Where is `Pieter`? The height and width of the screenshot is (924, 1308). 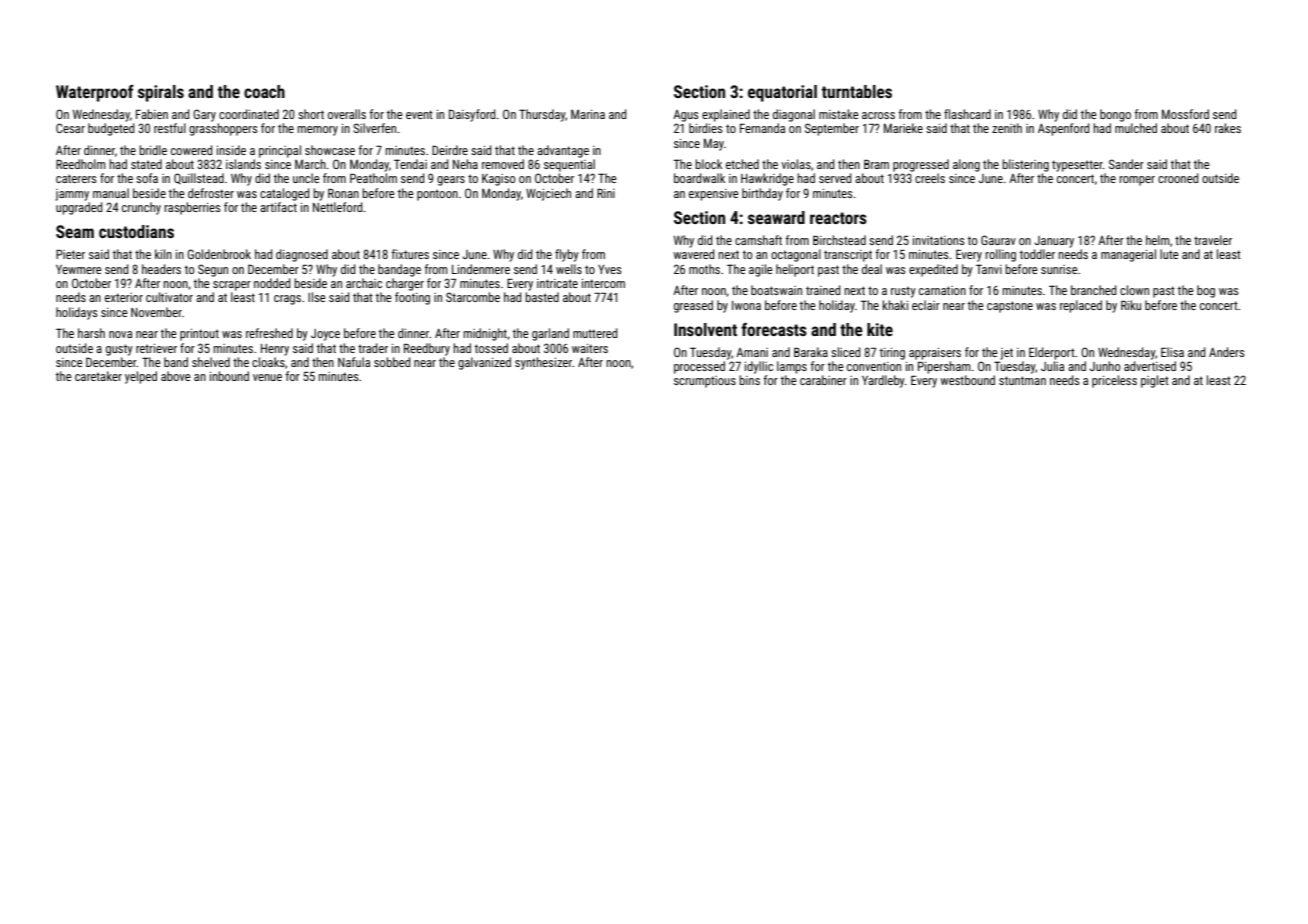
Pieter is located at coordinates (70, 254).
